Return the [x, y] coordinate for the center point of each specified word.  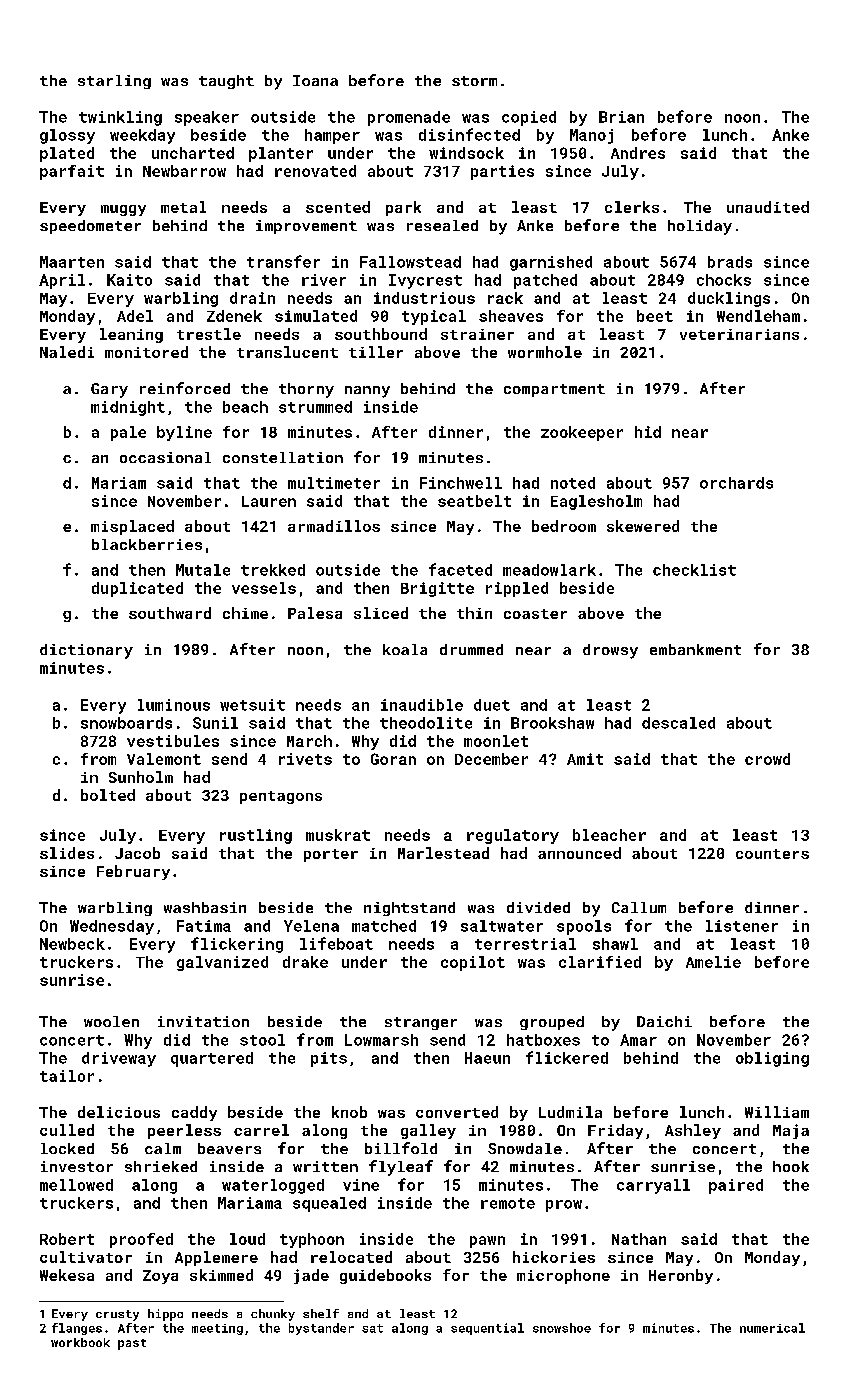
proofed [141, 1240]
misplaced [132, 527]
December [491, 759]
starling [114, 82]
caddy [194, 1113]
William [777, 1112]
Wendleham [758, 316]
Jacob [137, 853]
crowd [767, 759]
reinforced [185, 388]
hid [648, 432]
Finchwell [461, 483]
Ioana [315, 80]
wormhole [545, 352]
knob [349, 1112]
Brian [621, 117]
